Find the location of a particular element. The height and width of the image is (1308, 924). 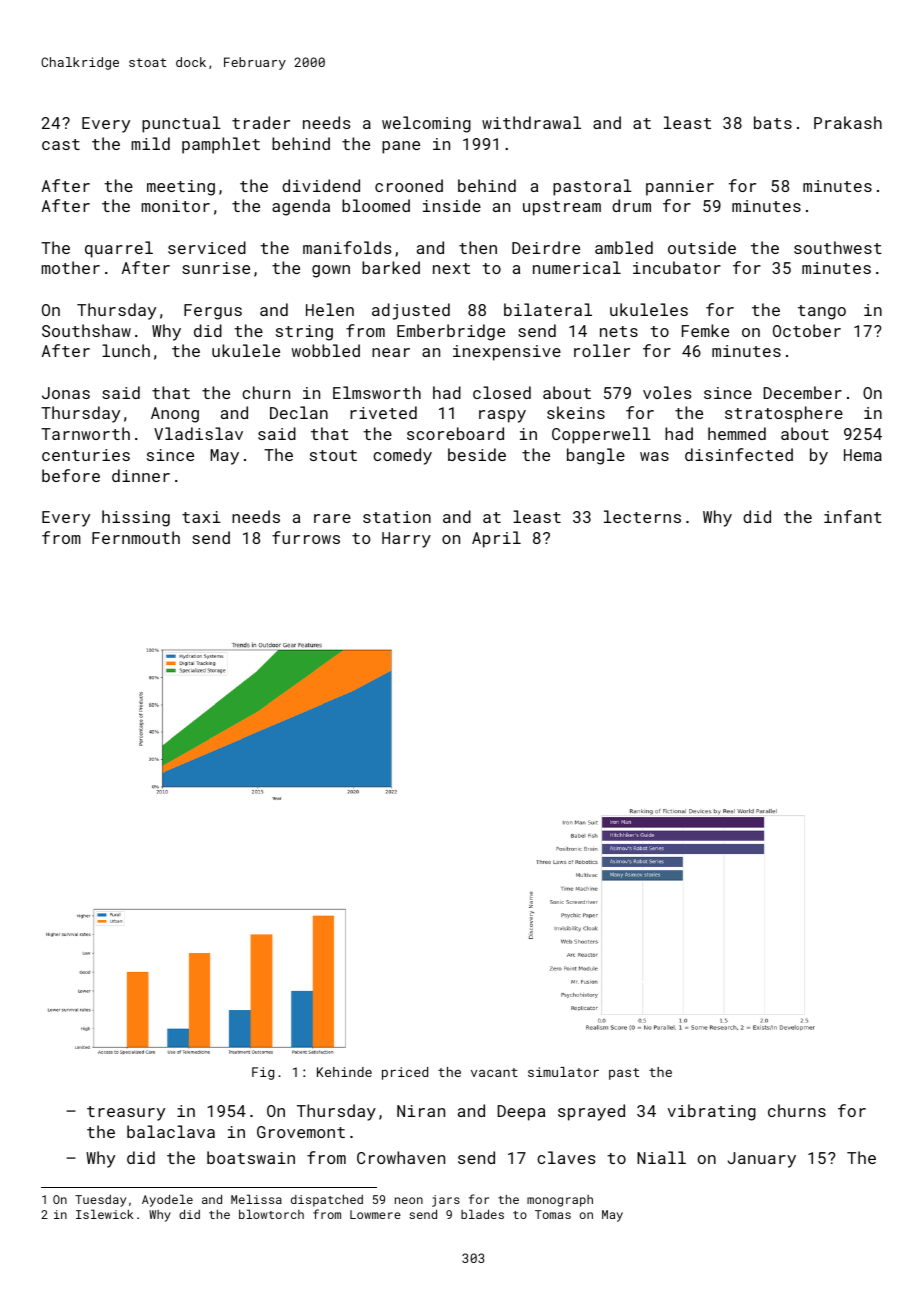

southwest is located at coordinates (838, 247).
